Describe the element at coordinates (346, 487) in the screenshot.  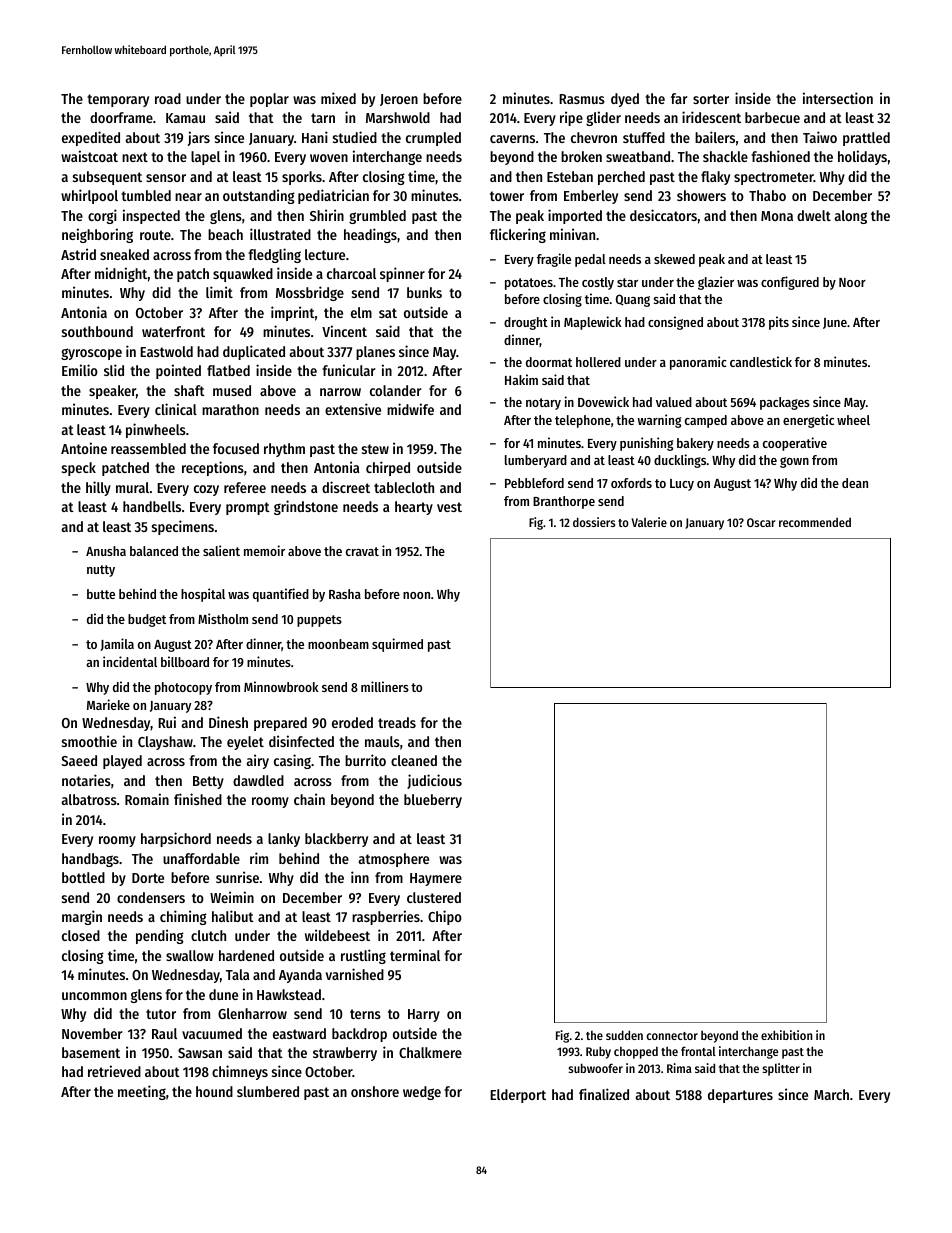
I see `discreet` at that location.
